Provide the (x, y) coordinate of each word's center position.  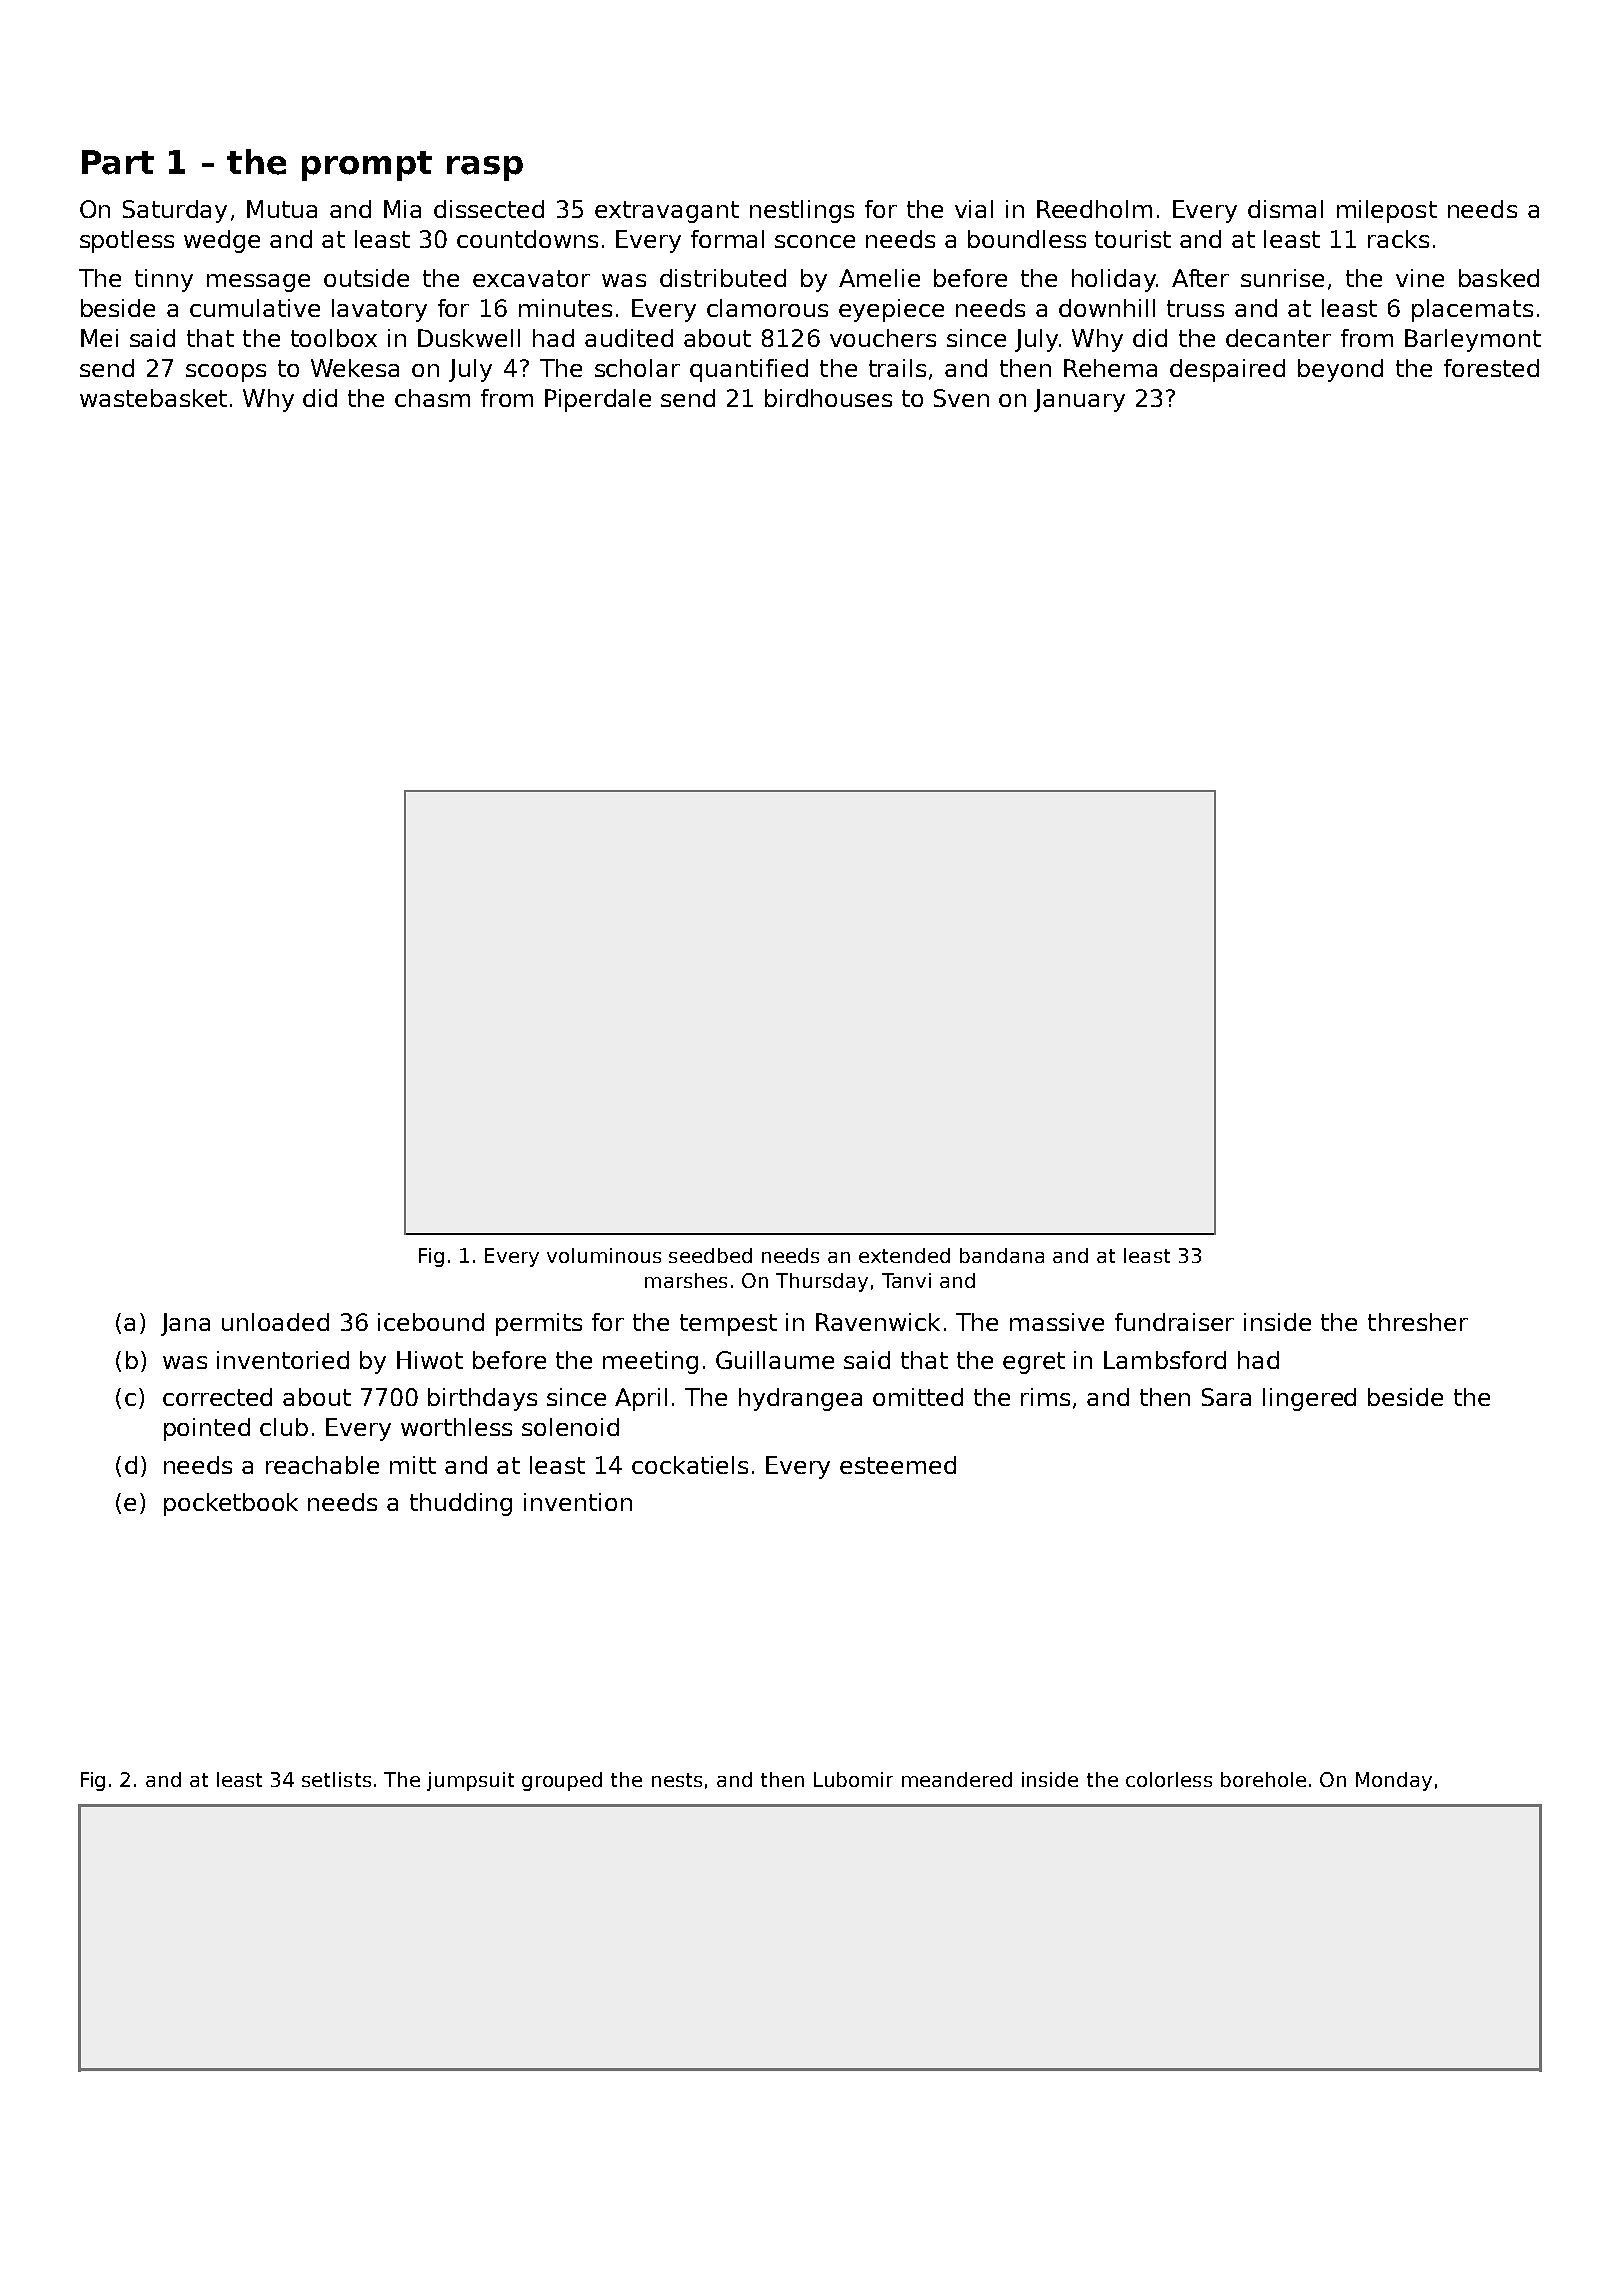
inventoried (283, 1360)
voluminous (604, 1255)
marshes (686, 1280)
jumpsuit (470, 1781)
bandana (1002, 1255)
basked (1499, 278)
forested (1491, 368)
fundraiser (1174, 1322)
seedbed (710, 1255)
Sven (961, 398)
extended (904, 1255)
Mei (99, 338)
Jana (185, 1324)
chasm (432, 398)
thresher (1418, 1322)
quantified (749, 370)
